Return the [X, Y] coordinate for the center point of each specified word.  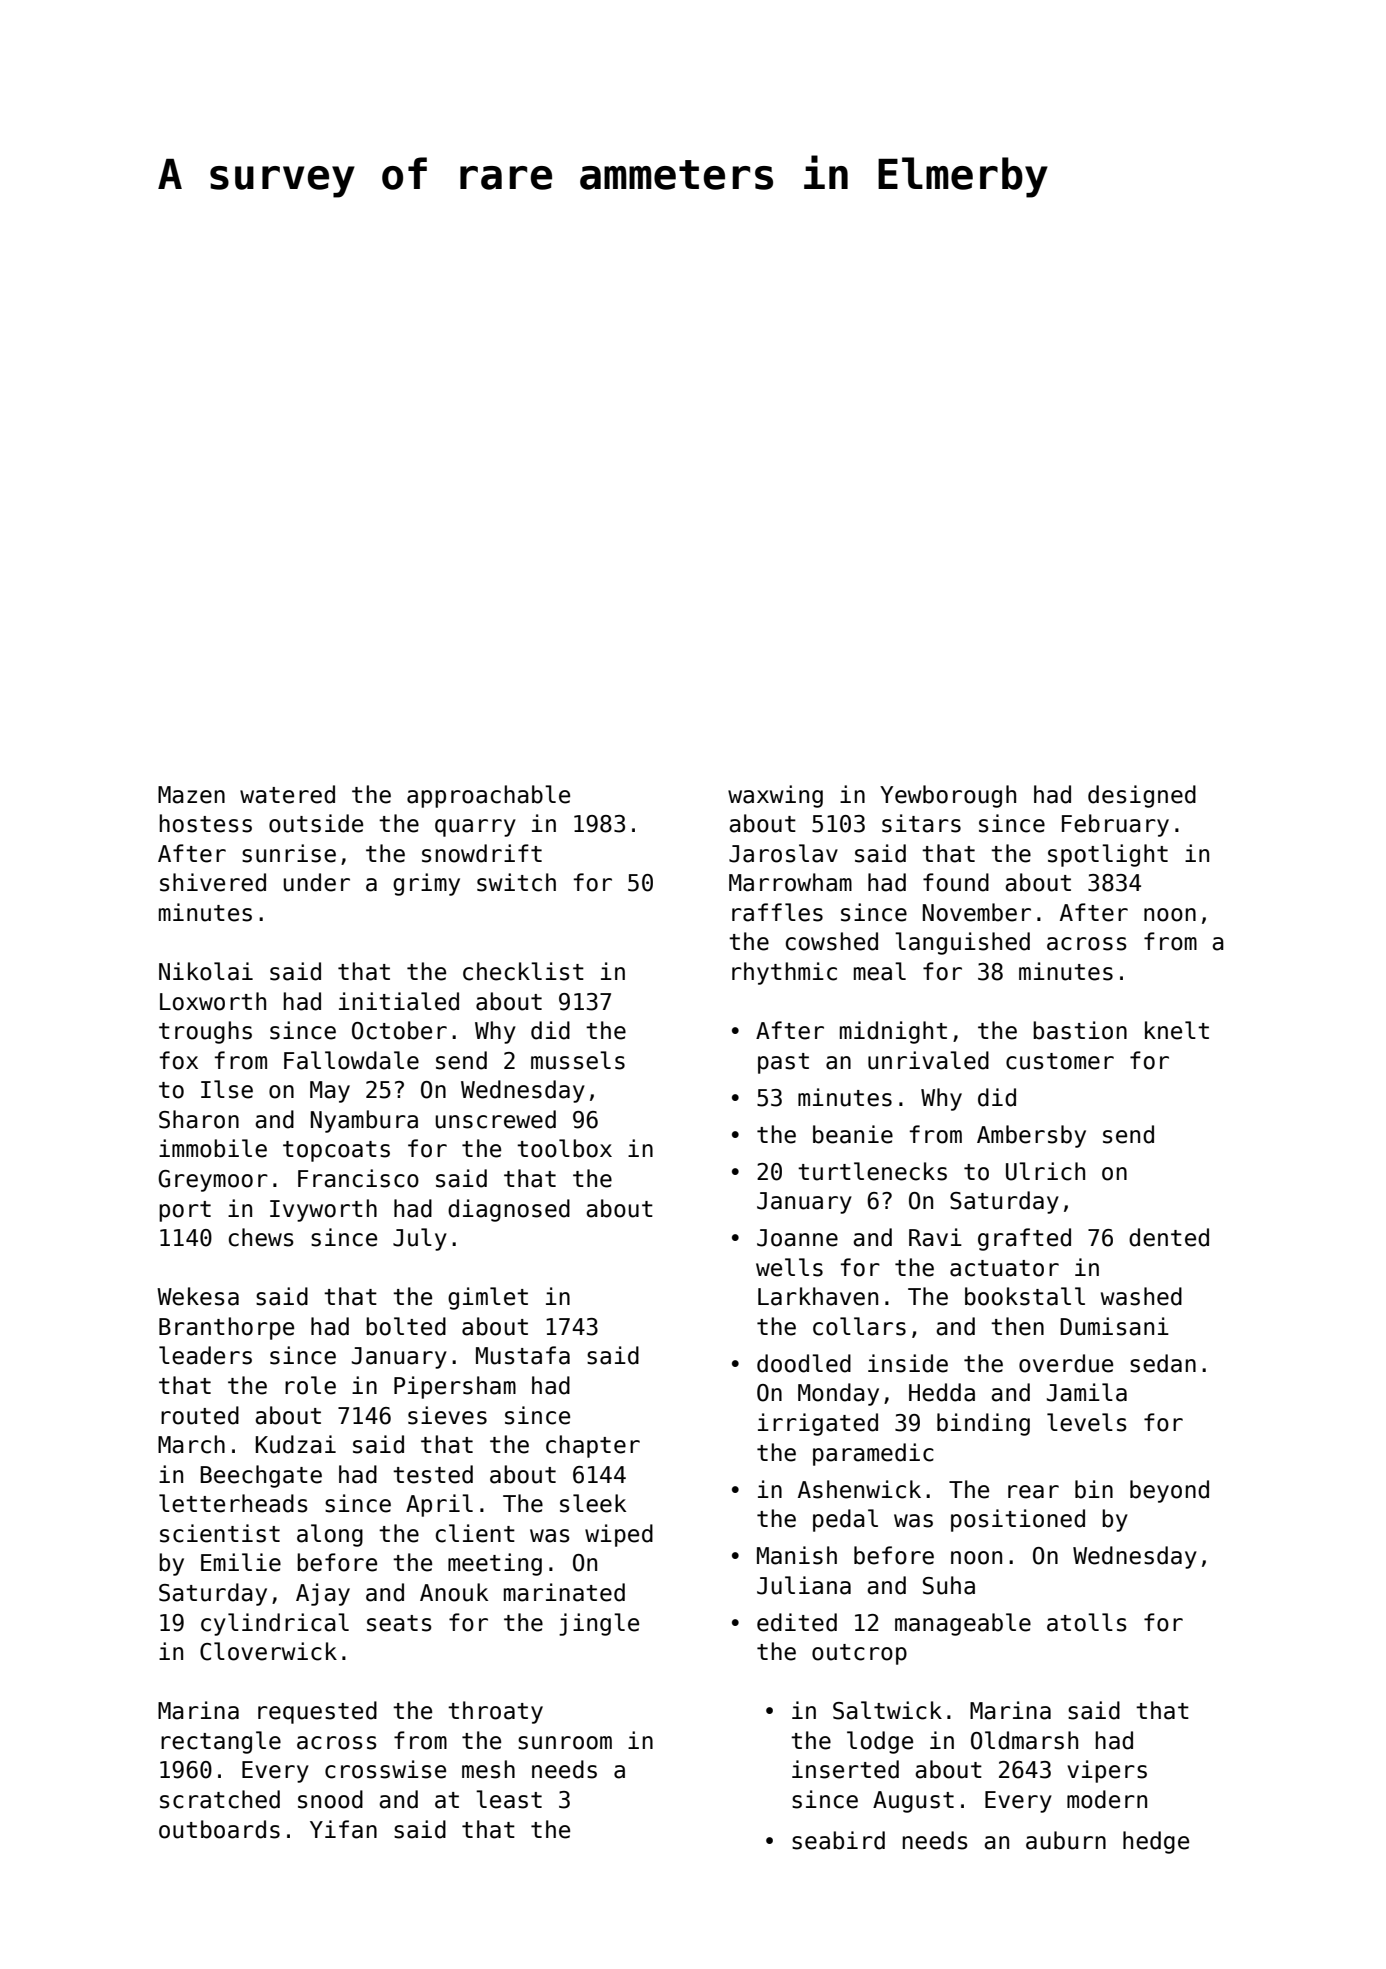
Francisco [358, 1178]
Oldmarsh [1024, 1740]
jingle [599, 1624]
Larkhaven [818, 1296]
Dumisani [1115, 1326]
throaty [495, 1712]
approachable [488, 796]
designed [1142, 796]
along [330, 1535]
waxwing [775, 796]
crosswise [385, 1769]
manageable [963, 1624]
